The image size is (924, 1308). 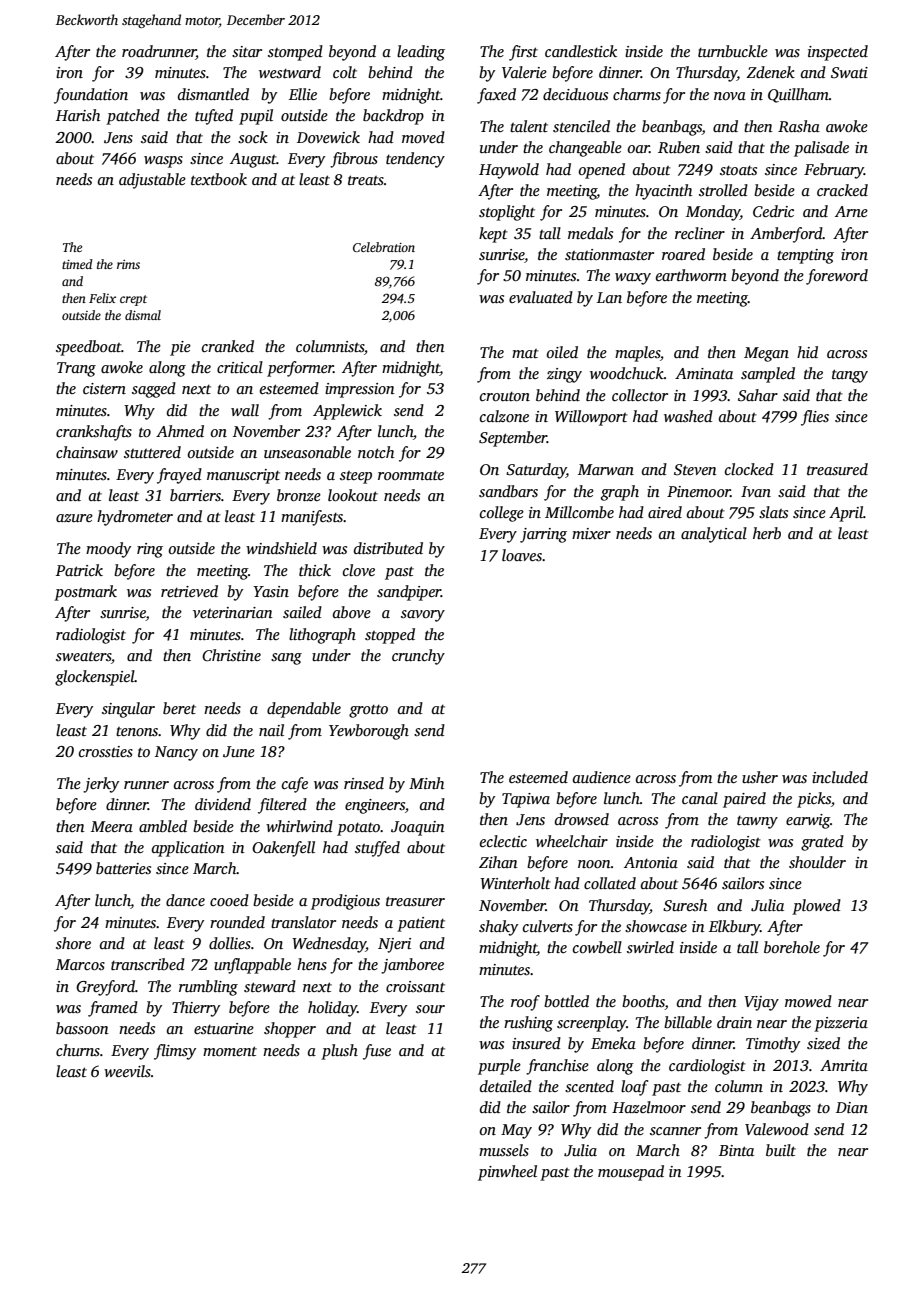 I want to click on candlestick, so click(x=581, y=51).
